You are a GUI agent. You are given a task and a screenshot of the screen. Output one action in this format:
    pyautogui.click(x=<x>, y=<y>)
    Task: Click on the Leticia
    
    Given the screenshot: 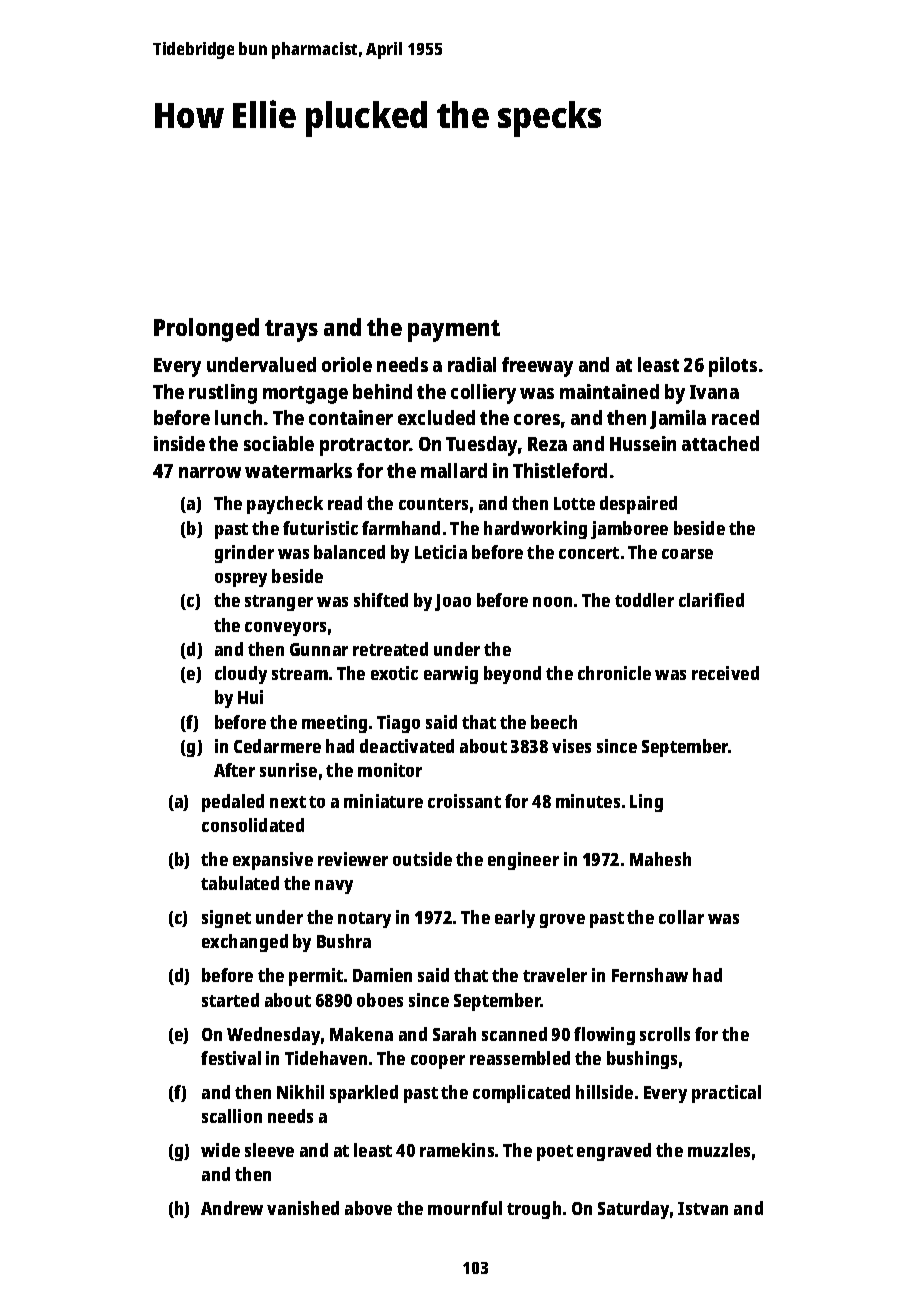 What is the action you would take?
    pyautogui.click(x=441, y=552)
